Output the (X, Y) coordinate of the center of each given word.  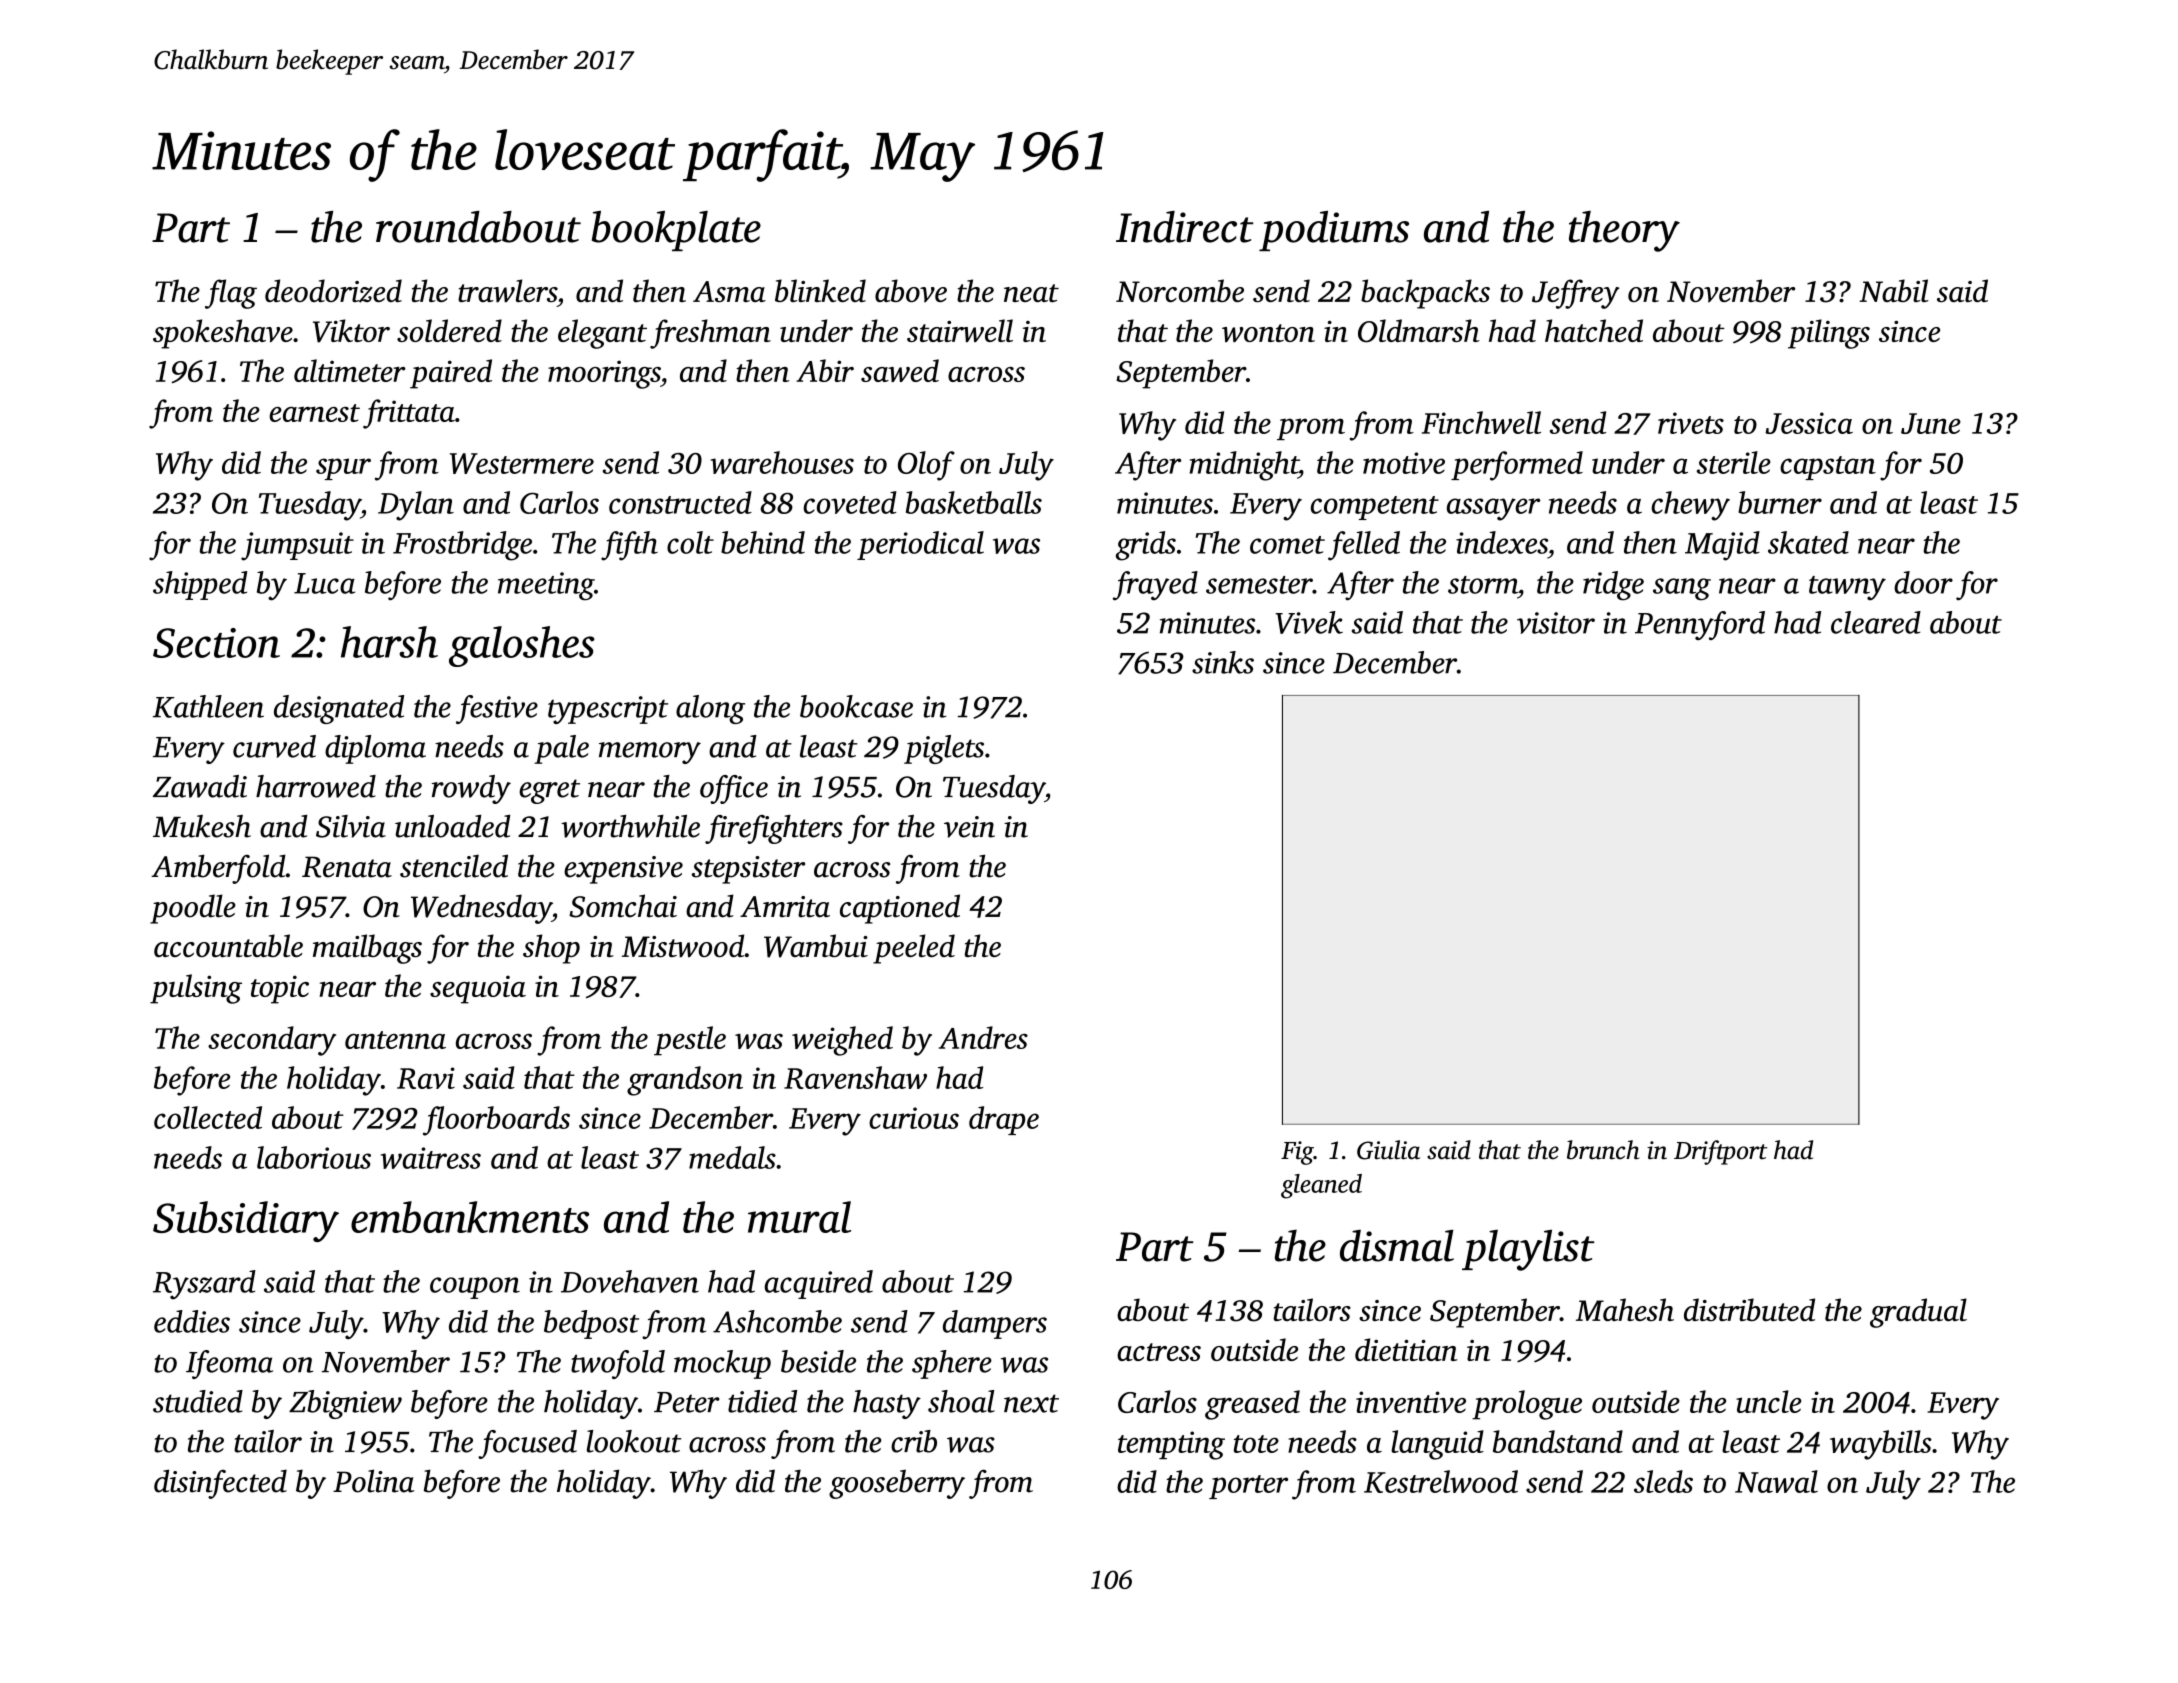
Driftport (1721, 1152)
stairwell (960, 330)
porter (1248, 1487)
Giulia (1388, 1150)
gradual (1918, 1313)
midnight (1244, 466)
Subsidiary (246, 1221)
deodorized (333, 291)
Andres (983, 1037)
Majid (1722, 546)
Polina (373, 1481)
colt (690, 542)
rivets (1691, 423)
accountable (228, 945)
